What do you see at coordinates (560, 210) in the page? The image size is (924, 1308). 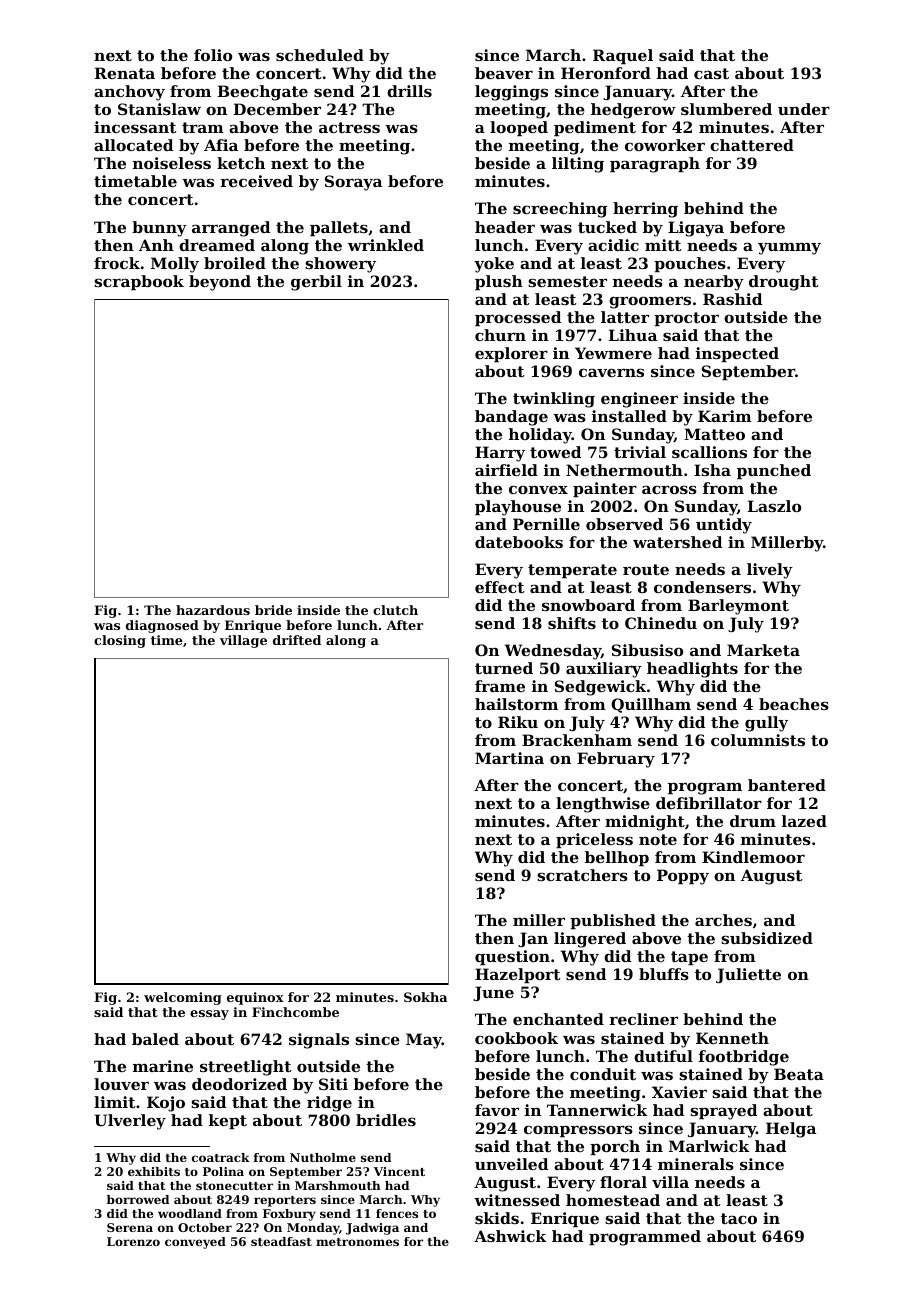 I see `screeching` at bounding box center [560, 210].
